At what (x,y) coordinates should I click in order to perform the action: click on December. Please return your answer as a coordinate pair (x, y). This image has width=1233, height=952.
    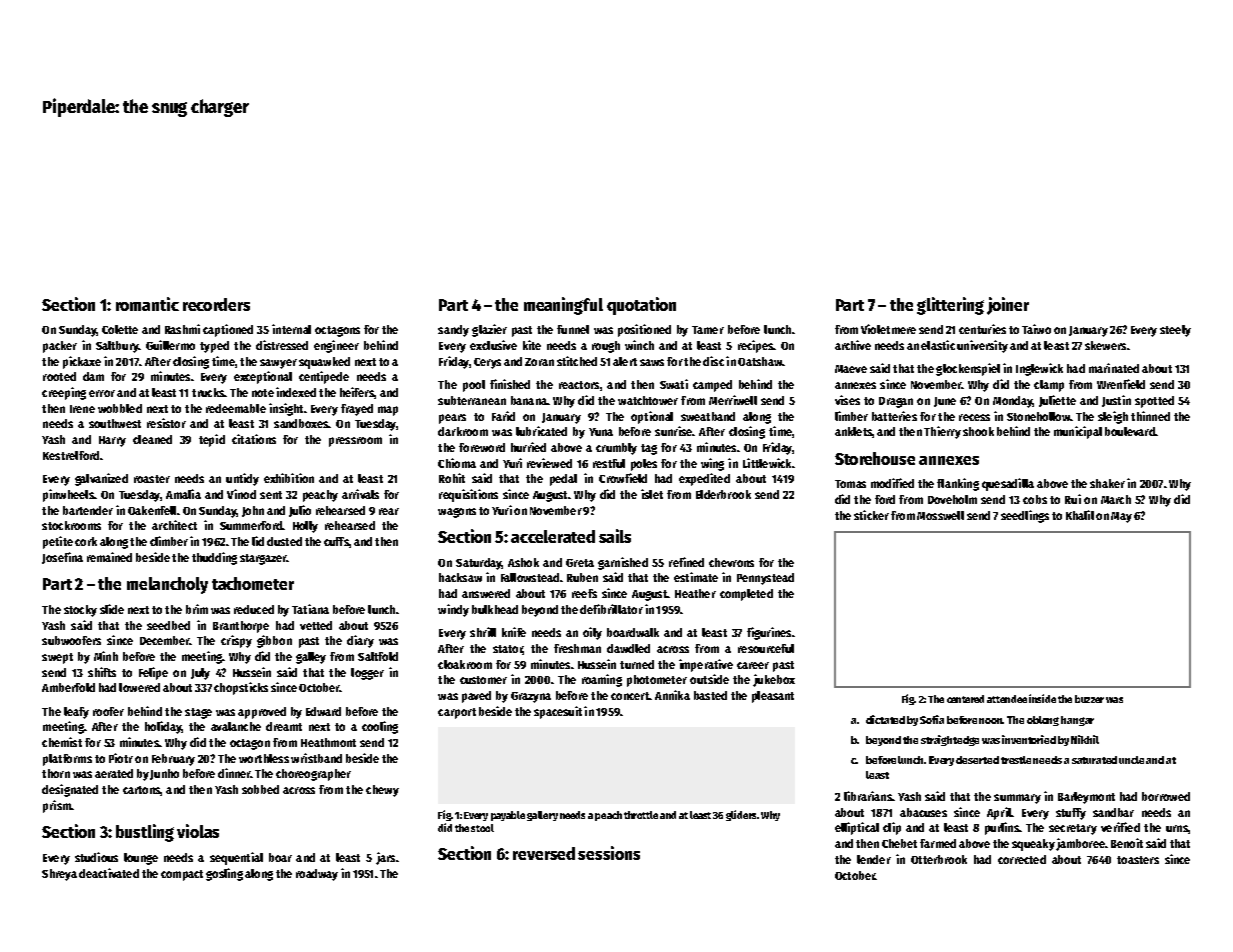
    Looking at the image, I should click on (164, 640).
